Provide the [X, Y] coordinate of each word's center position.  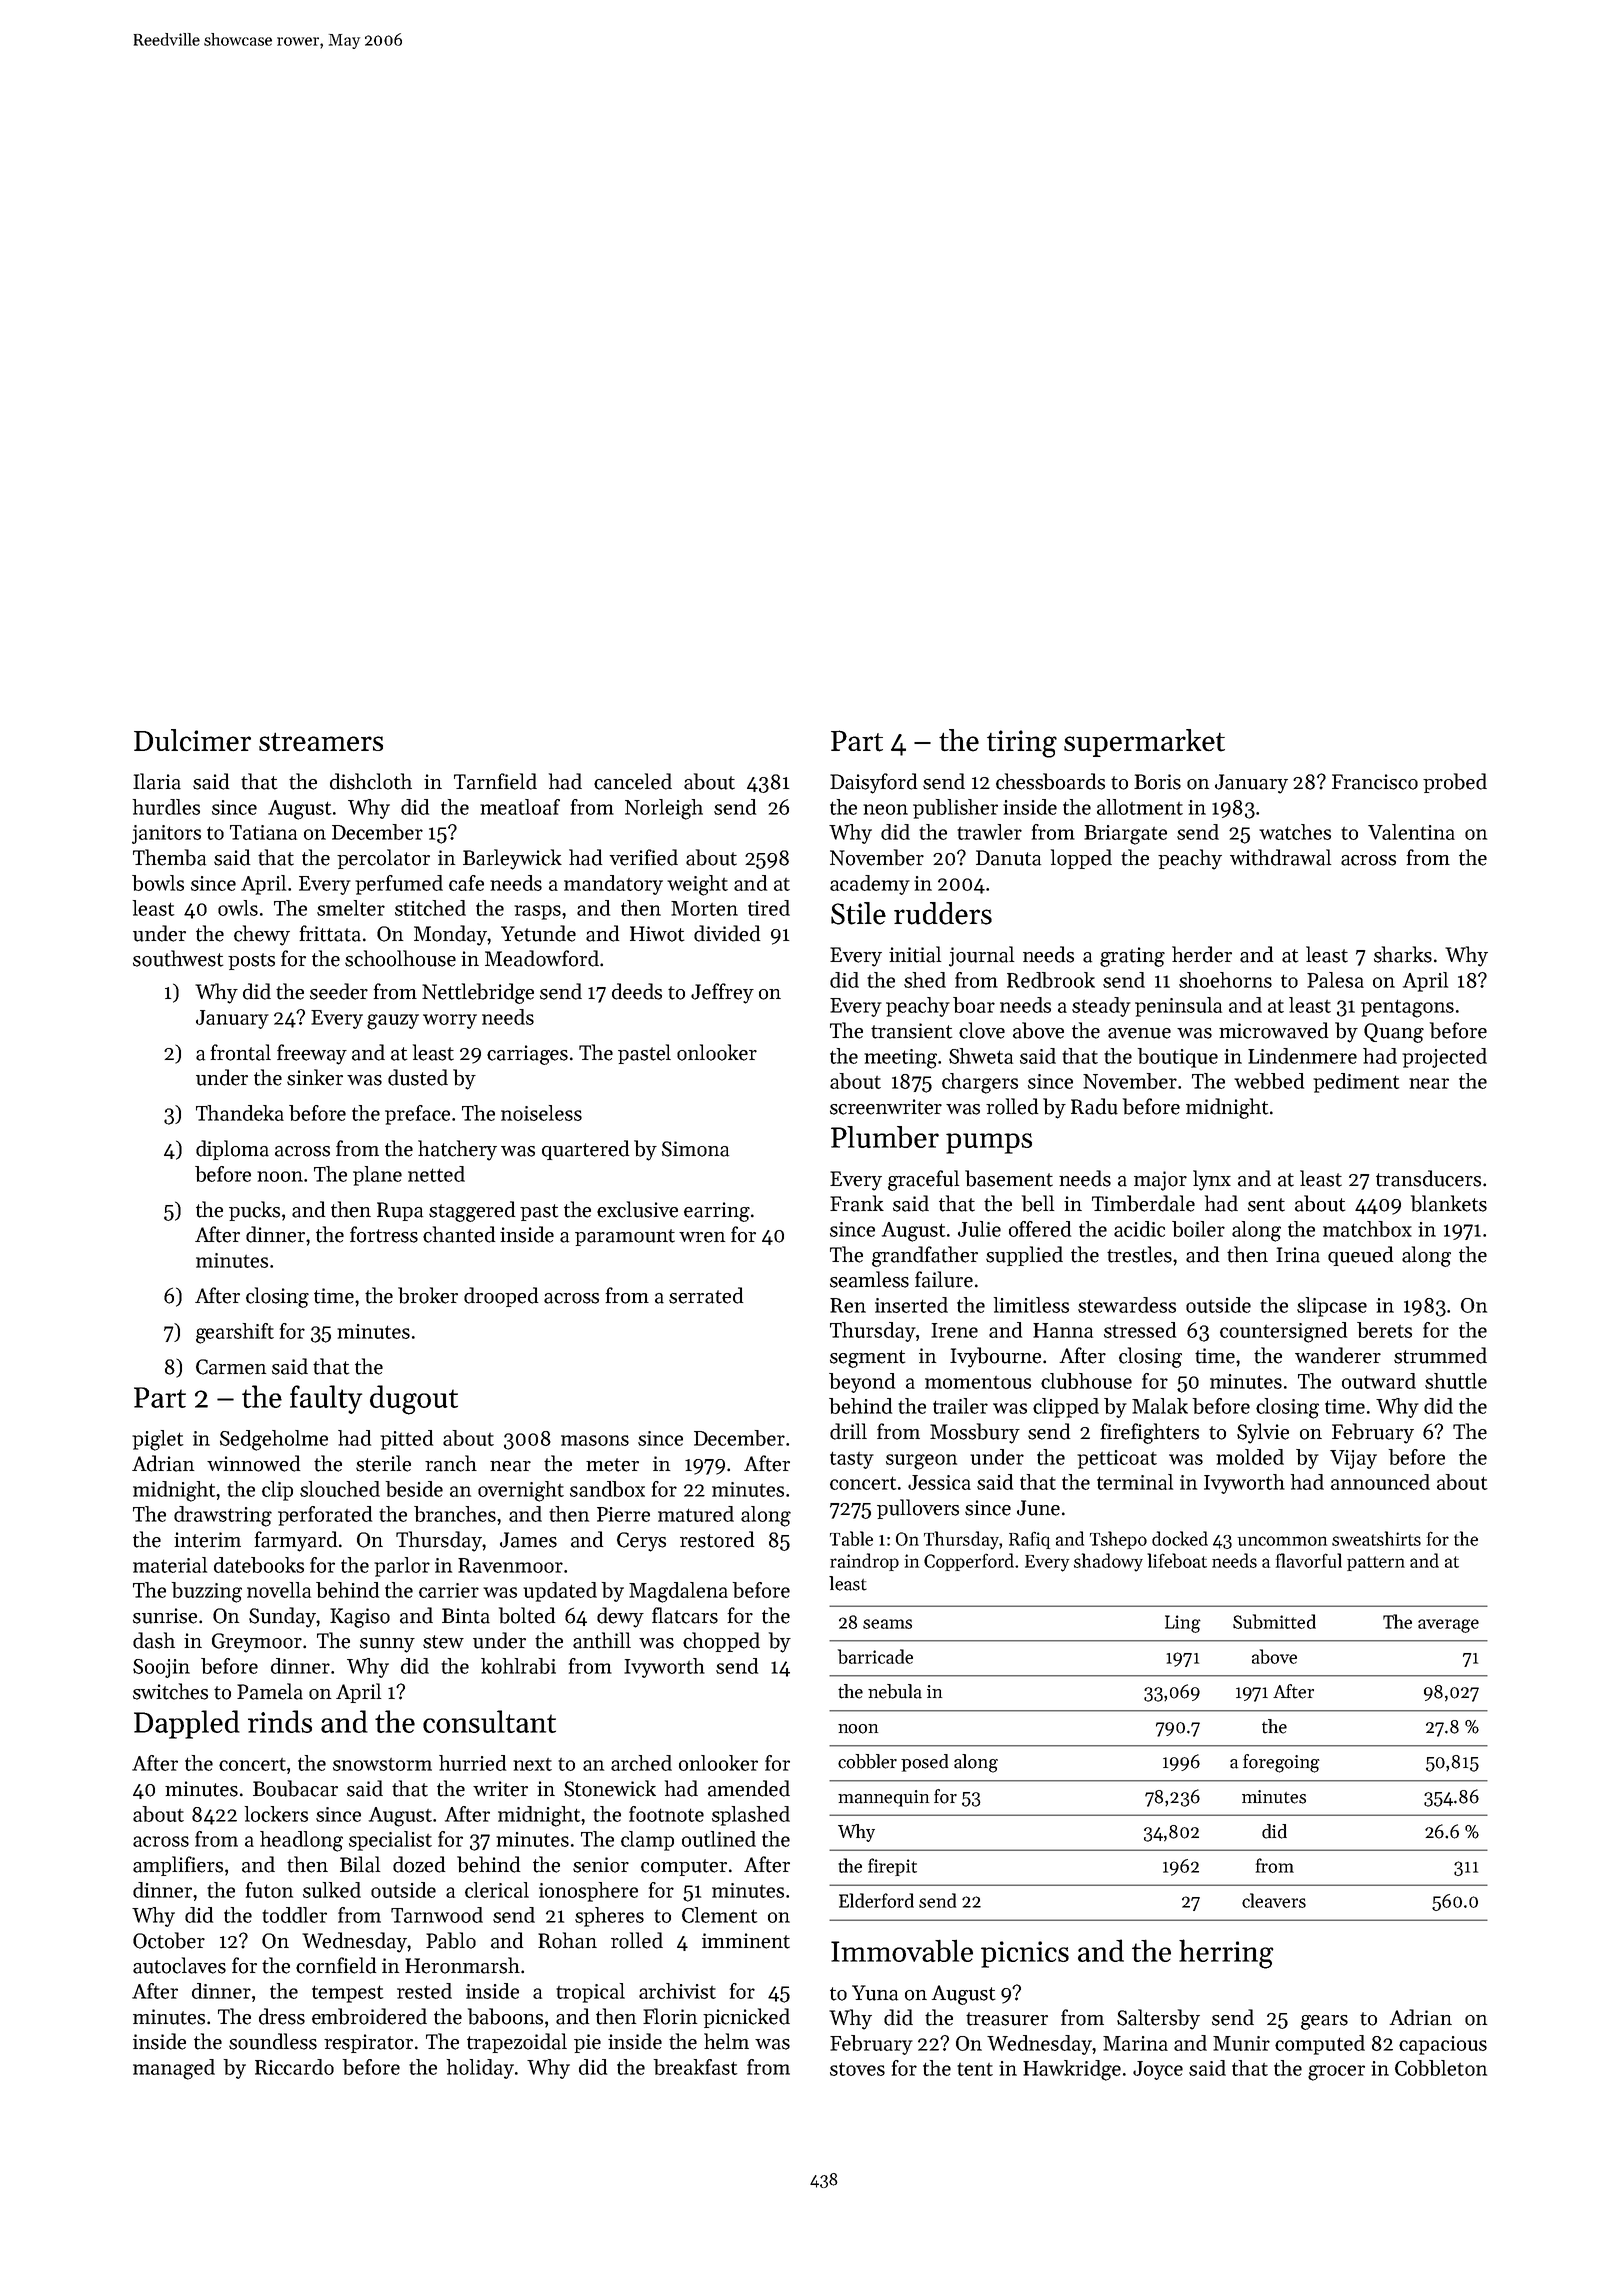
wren [702, 1237]
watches [1295, 832]
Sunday [282, 1617]
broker [428, 1295]
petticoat [1117, 1459]
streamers [321, 742]
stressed [1140, 1330]
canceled [633, 781]
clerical [497, 1890]
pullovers [918, 1509]
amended [749, 1788]
